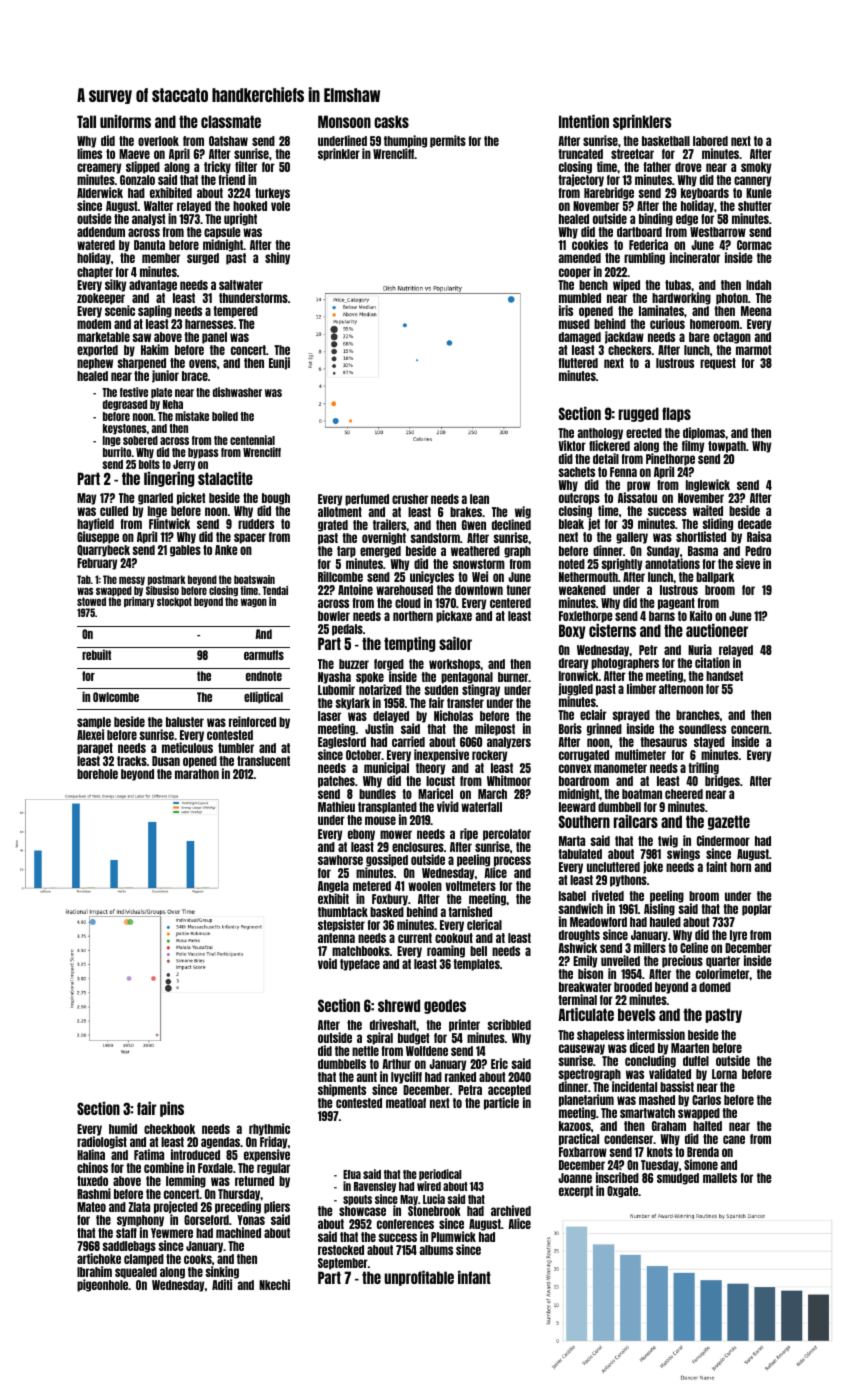  What do you see at coordinates (507, 835) in the image?
I see `percolator` at bounding box center [507, 835].
